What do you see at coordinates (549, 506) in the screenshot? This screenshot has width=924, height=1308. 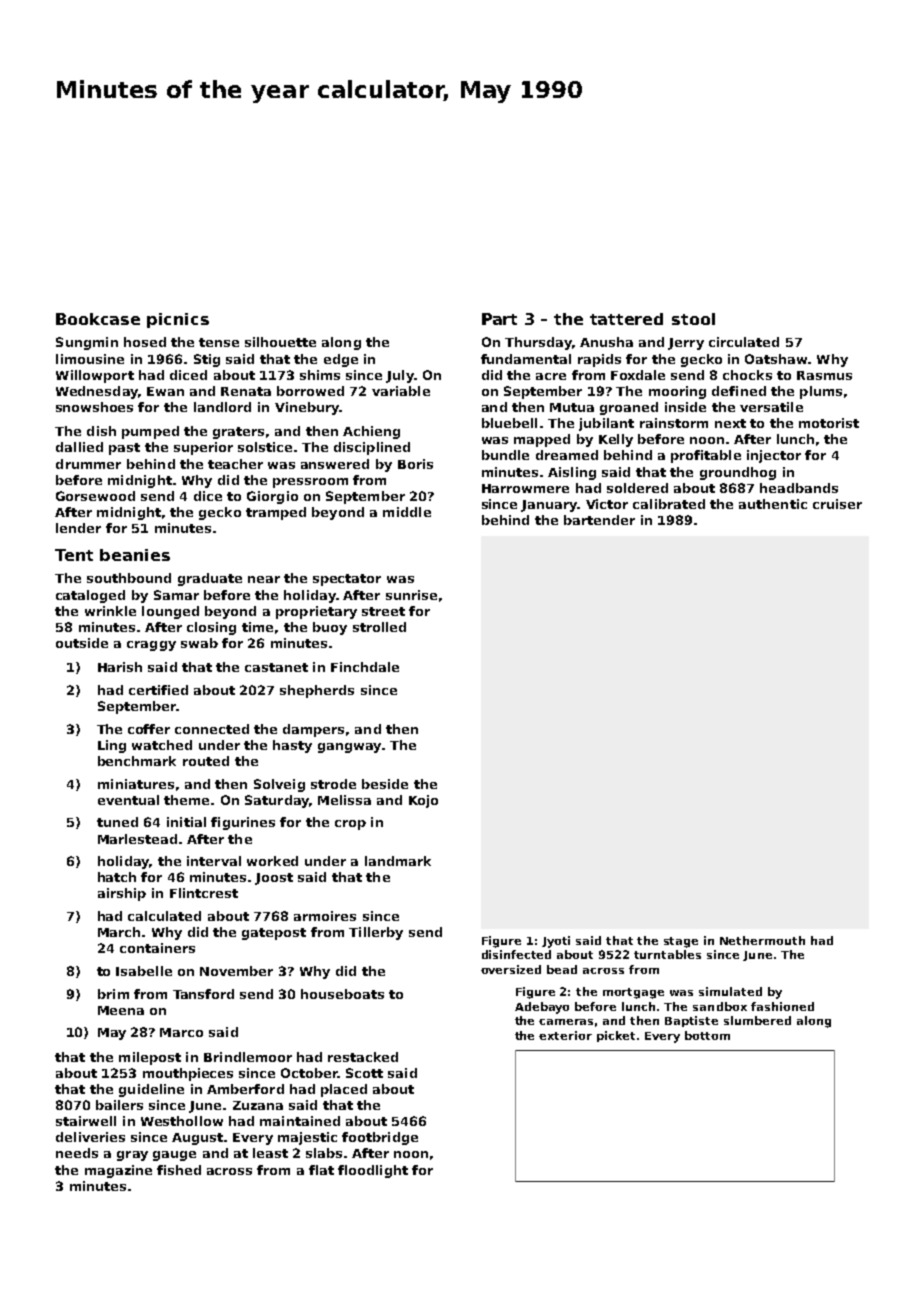 I see `January` at bounding box center [549, 506].
